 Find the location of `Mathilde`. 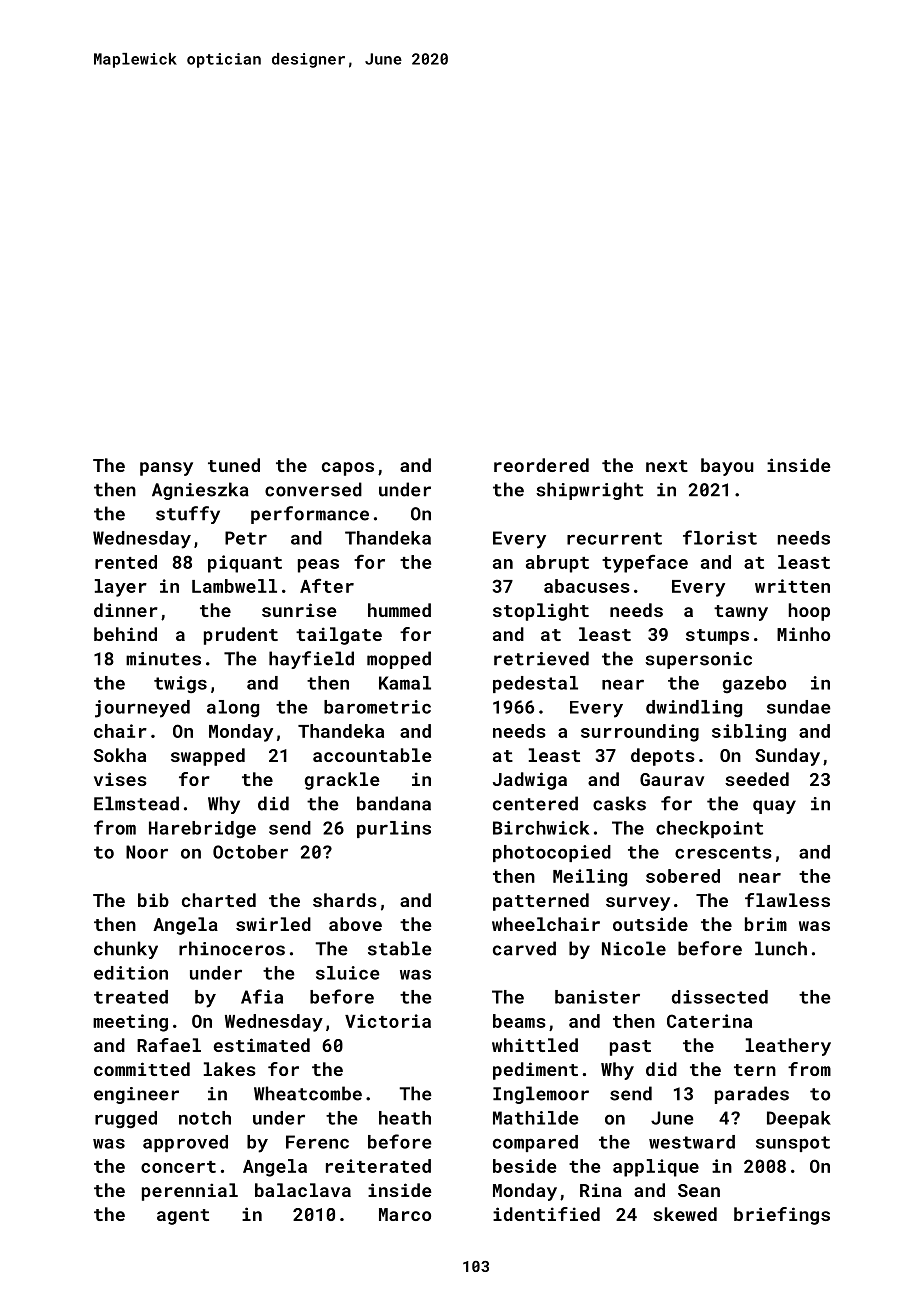

Mathilde is located at coordinates (536, 1118).
